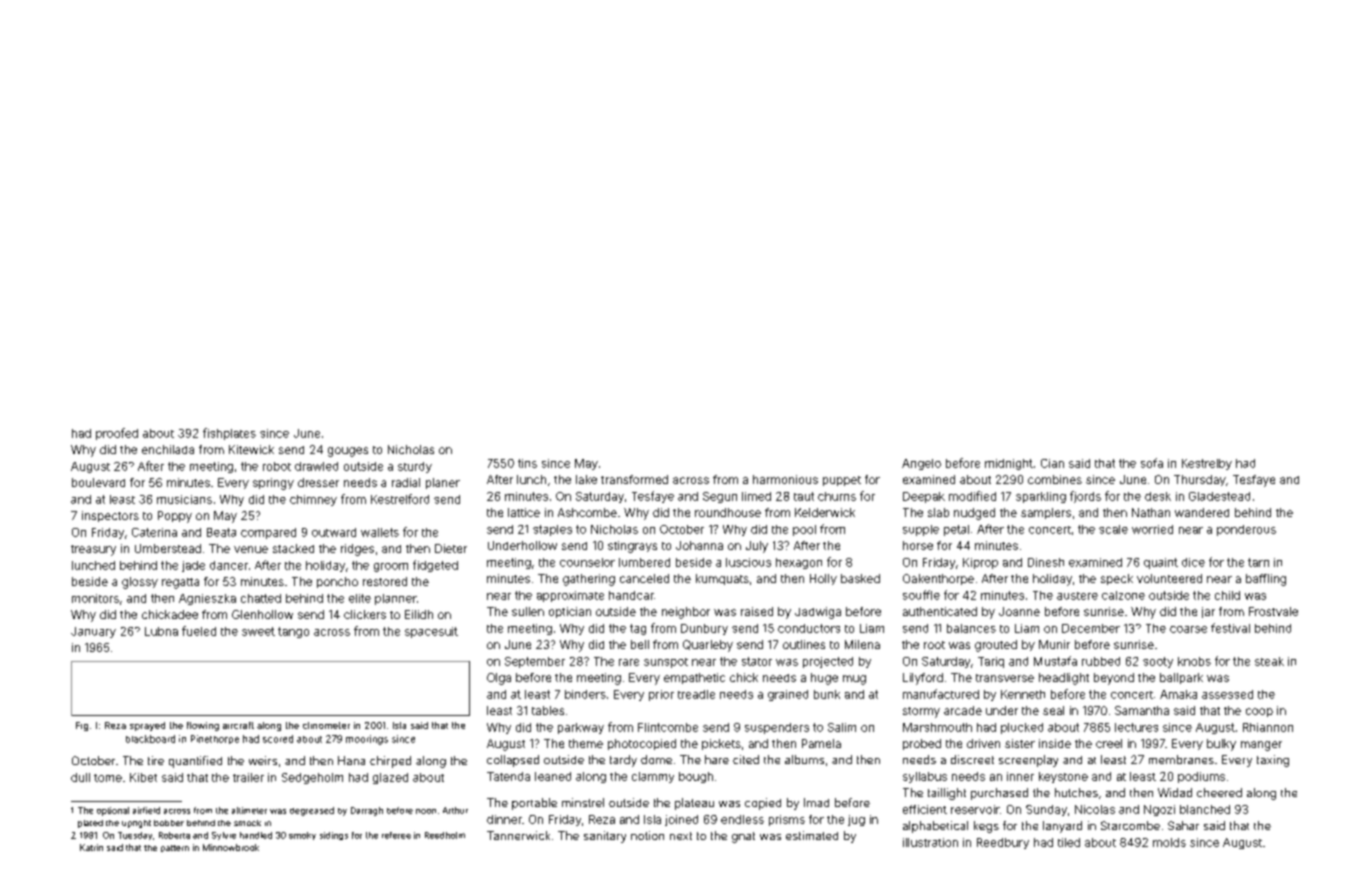  I want to click on Frostvale, so click(1273, 611).
